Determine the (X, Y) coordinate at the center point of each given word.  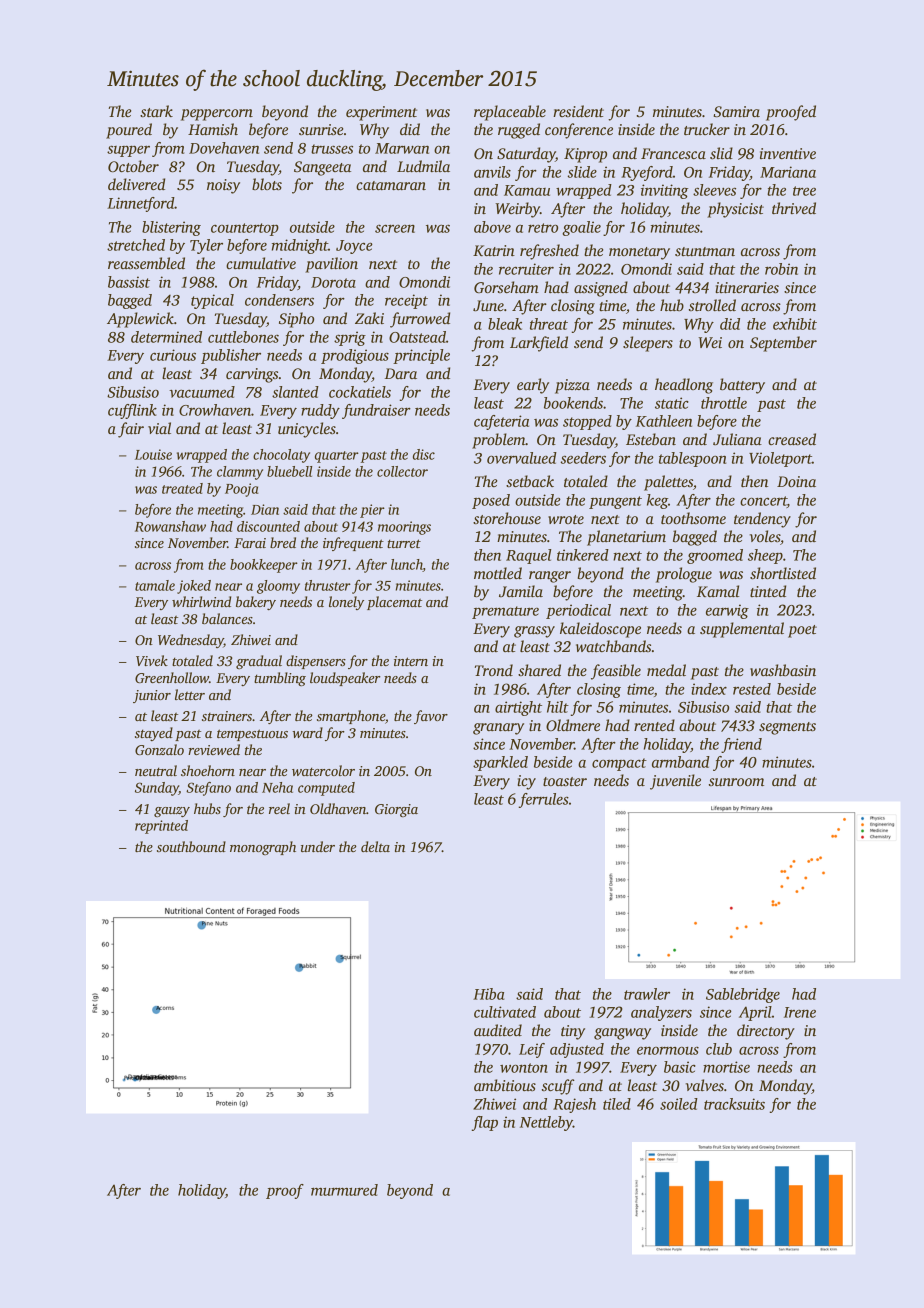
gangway (622, 1034)
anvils (492, 172)
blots (267, 184)
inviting (665, 191)
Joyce (354, 247)
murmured (344, 1190)
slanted (295, 392)
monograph (263, 848)
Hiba (488, 994)
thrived (794, 208)
